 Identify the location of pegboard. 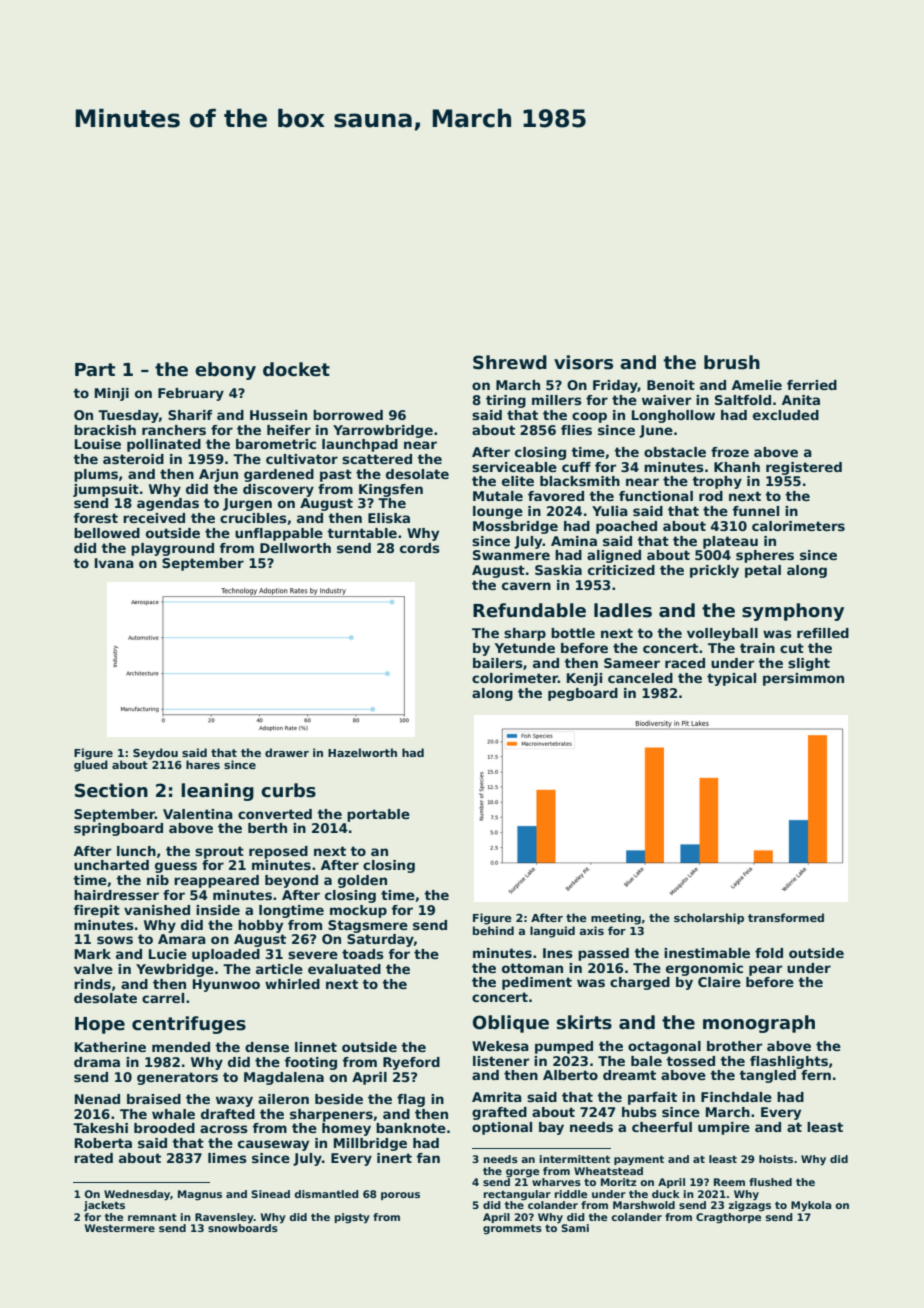
(583, 694).
